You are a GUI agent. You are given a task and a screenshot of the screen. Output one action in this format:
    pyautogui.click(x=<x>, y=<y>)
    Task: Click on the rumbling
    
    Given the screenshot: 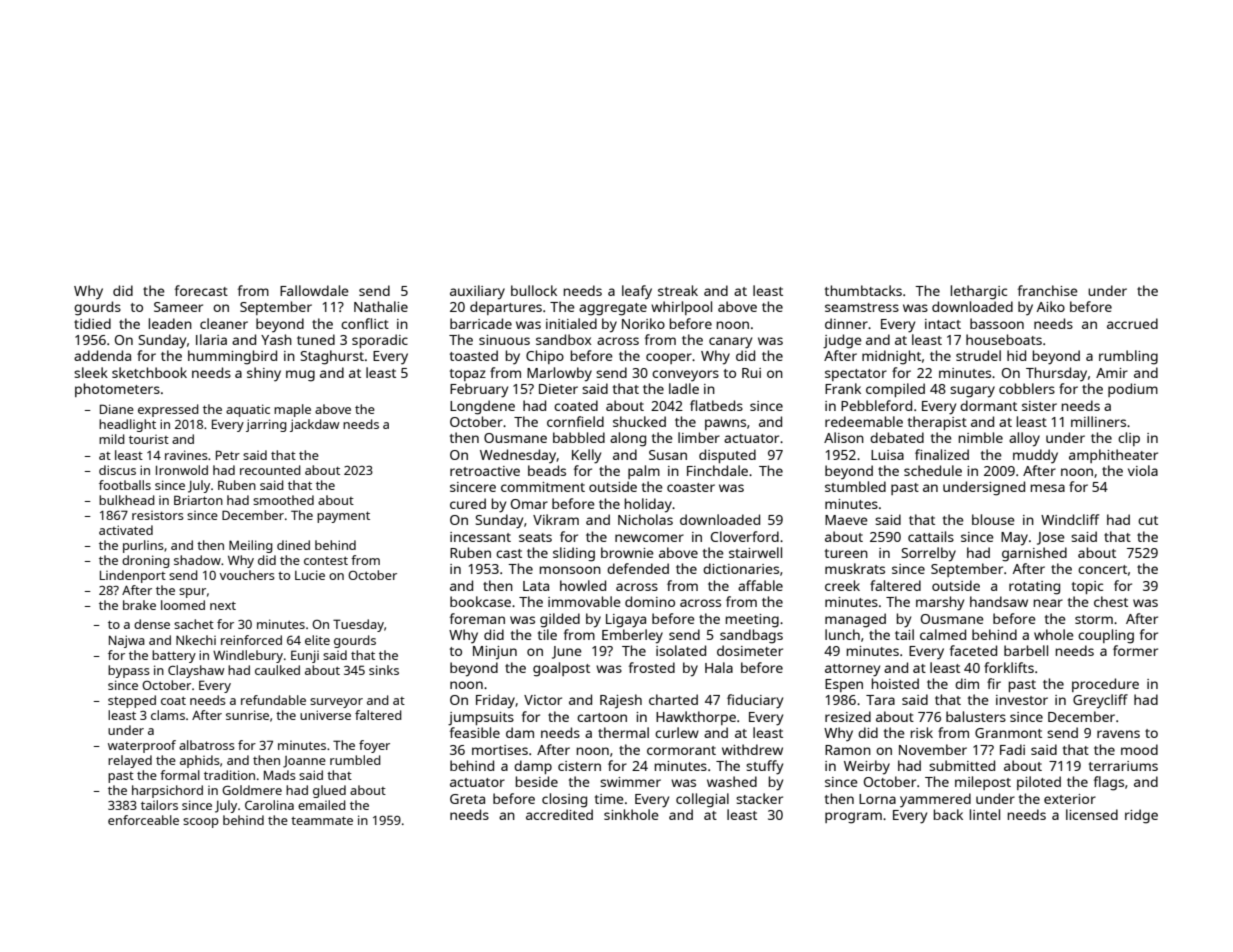 What is the action you would take?
    pyautogui.click(x=1128, y=357)
